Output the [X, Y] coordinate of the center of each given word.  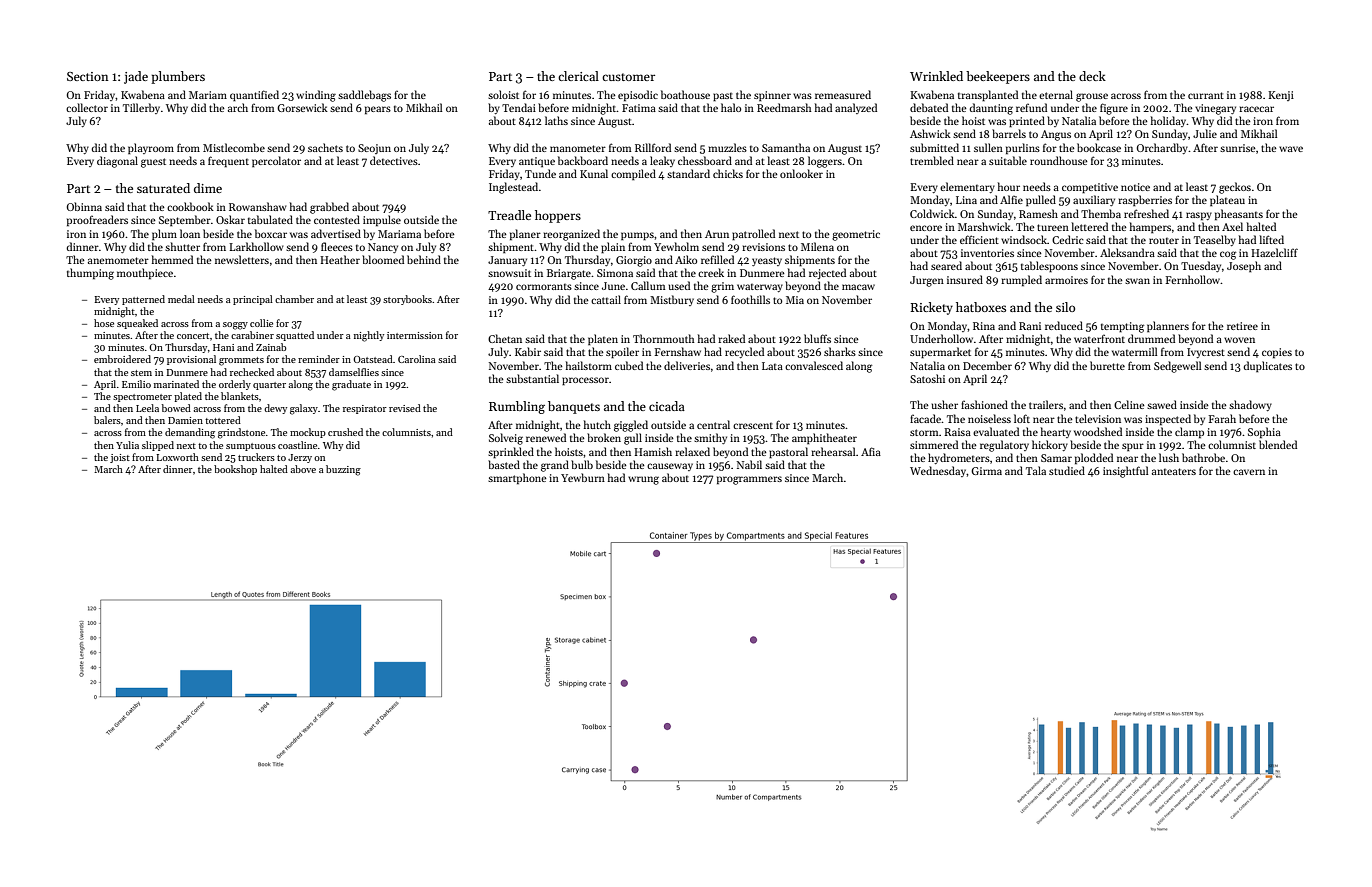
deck [1092, 76]
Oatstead [373, 359]
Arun [717, 234]
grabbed [329, 208]
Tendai [519, 107]
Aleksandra [1127, 252]
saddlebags [364, 96]
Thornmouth [663, 338]
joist [120, 458]
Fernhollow [1193, 279]
